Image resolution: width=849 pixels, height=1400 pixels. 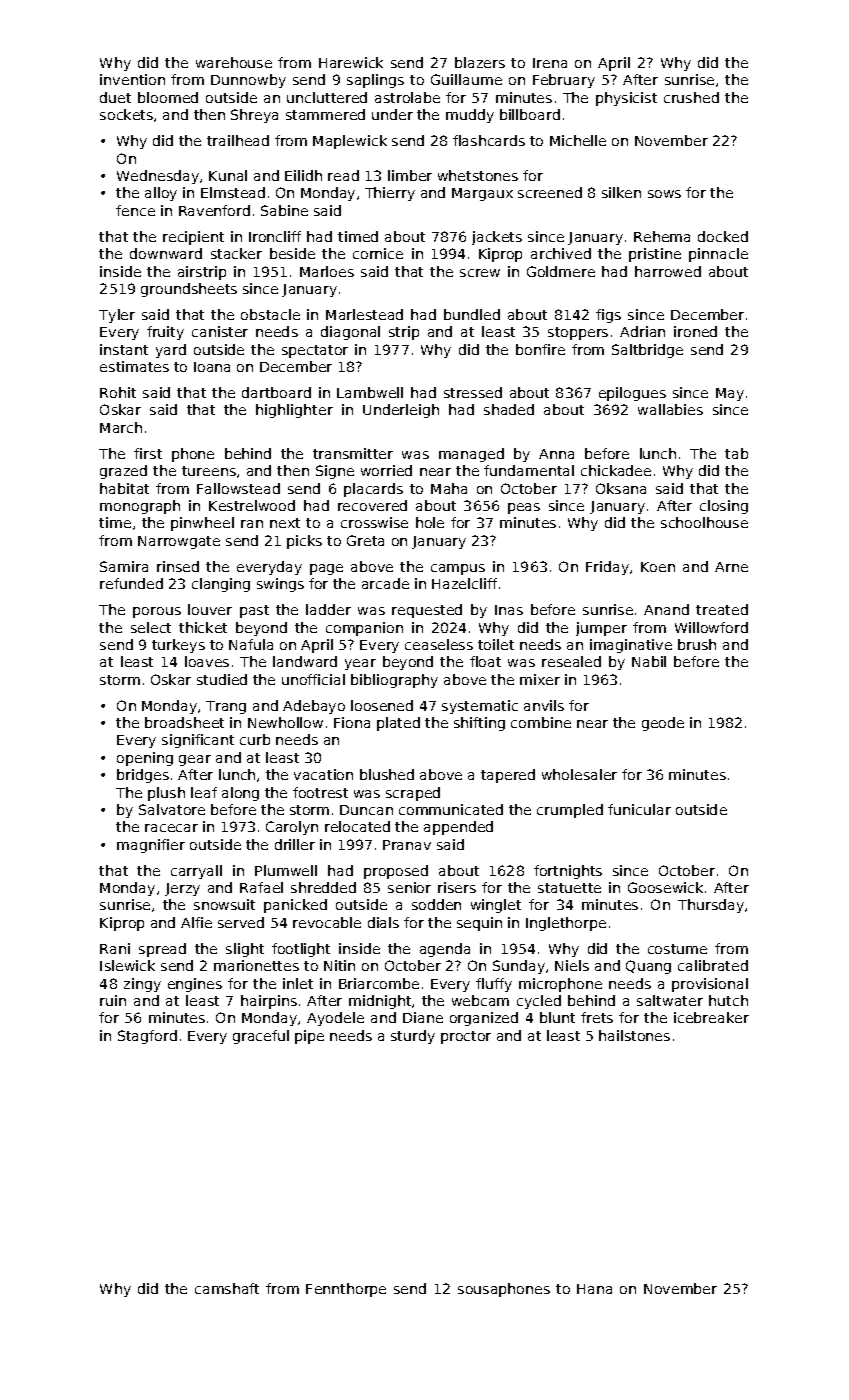 I want to click on schoolhouse, so click(x=704, y=522).
